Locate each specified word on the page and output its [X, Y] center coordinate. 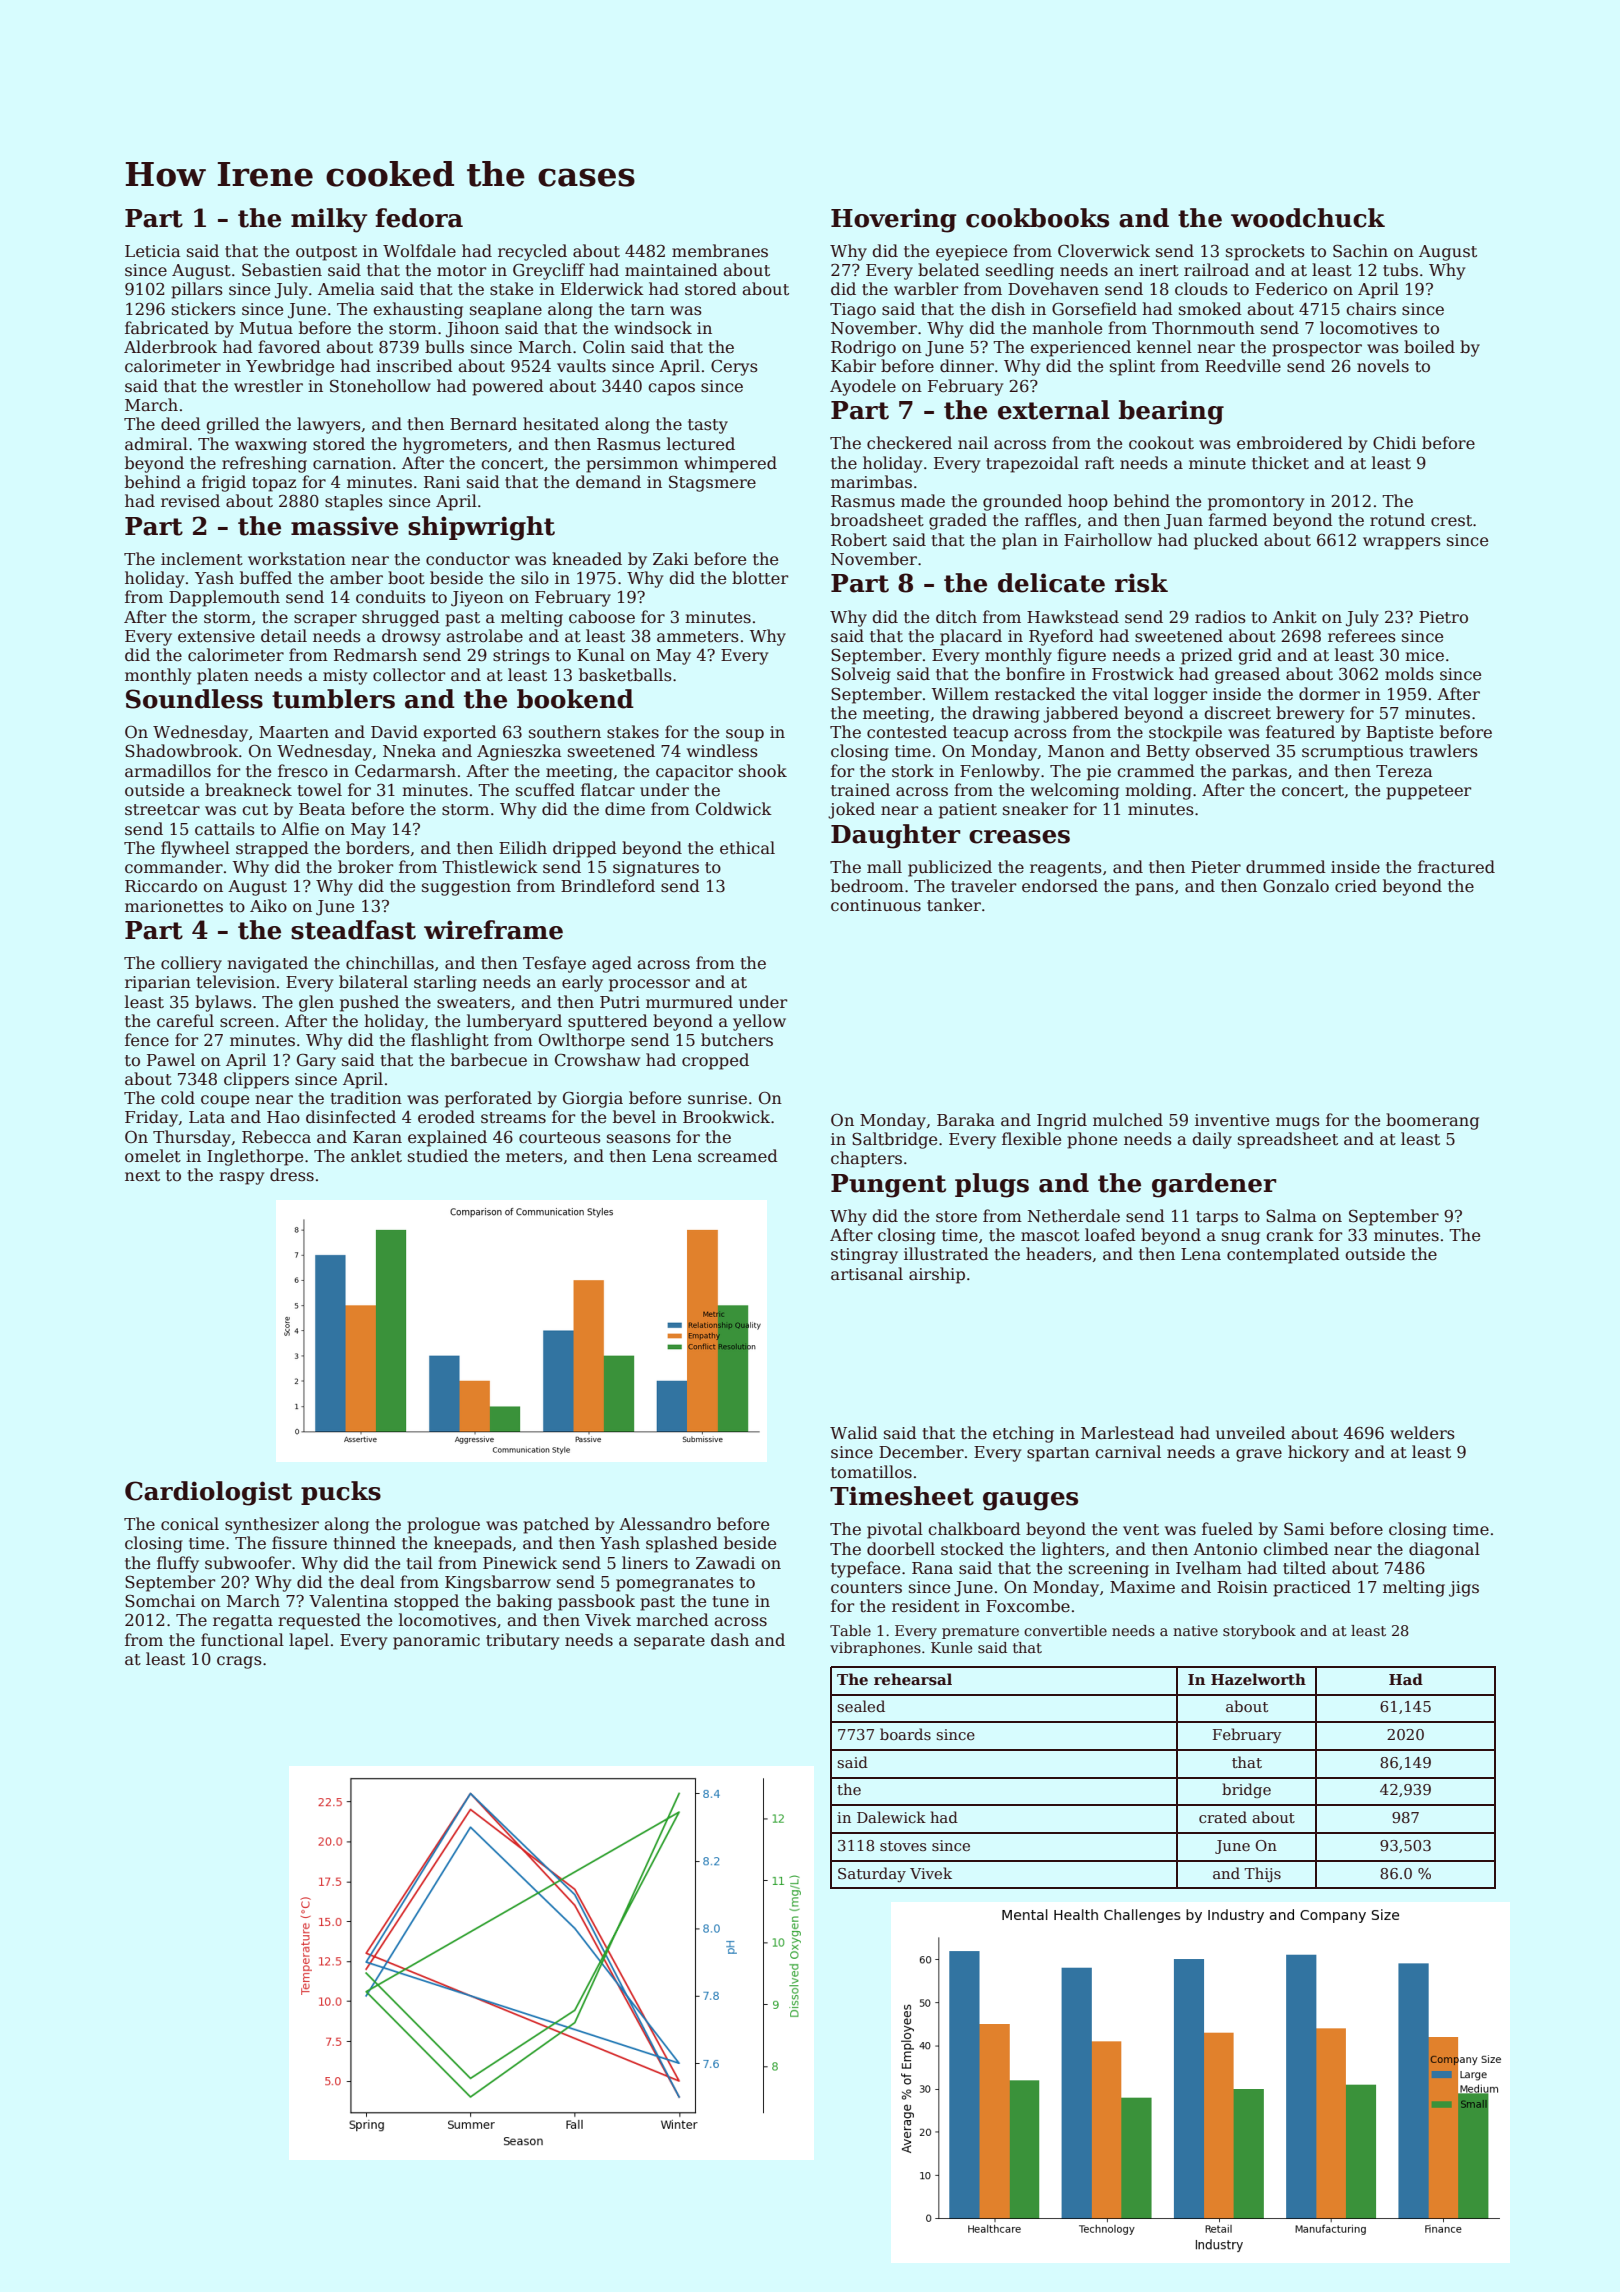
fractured [1456, 866]
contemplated [1283, 1255]
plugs [992, 1185]
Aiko [268, 905]
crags [239, 1662]
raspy [241, 1178]
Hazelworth [1258, 1679]
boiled [1429, 346]
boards [905, 1734]
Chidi [1394, 443]
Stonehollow [380, 386]
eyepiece [971, 253]
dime [625, 808]
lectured [701, 444]
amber [356, 578]
